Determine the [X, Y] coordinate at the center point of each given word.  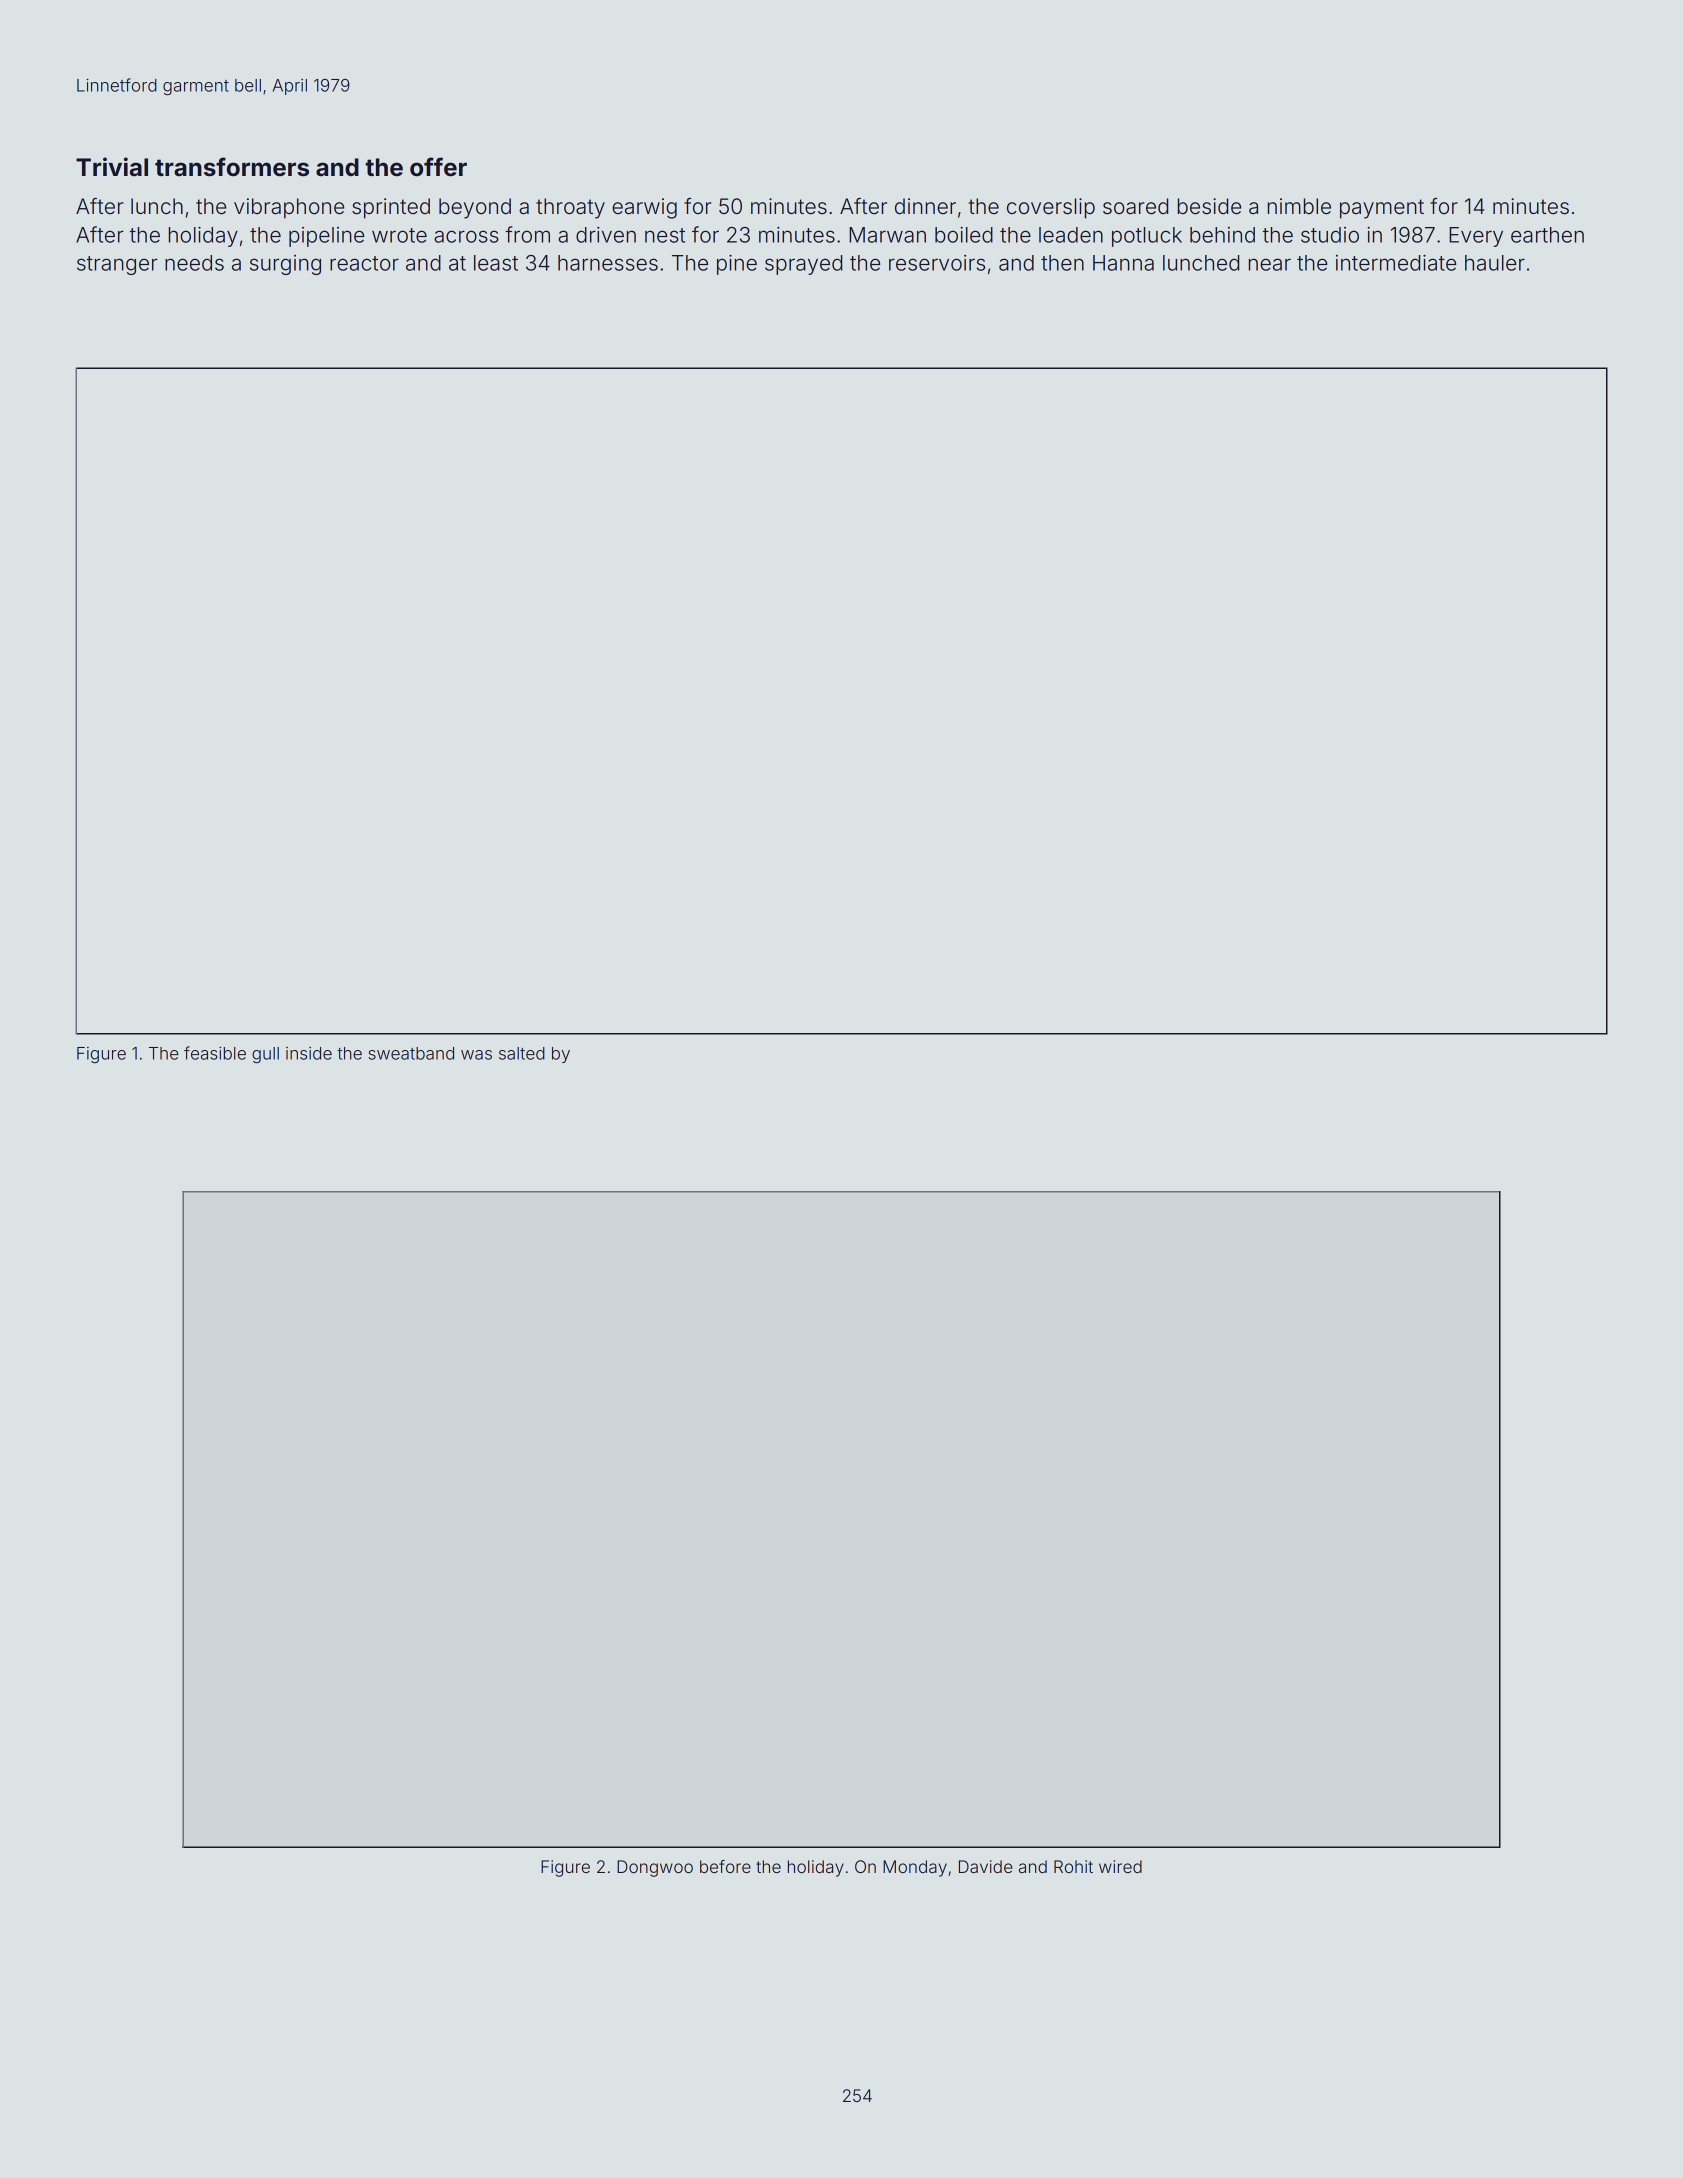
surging [285, 265]
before [725, 1866]
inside [309, 1053]
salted [522, 1053]
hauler [1495, 263]
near [1270, 264]
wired [1120, 1866]
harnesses [608, 263]
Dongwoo [655, 1868]
